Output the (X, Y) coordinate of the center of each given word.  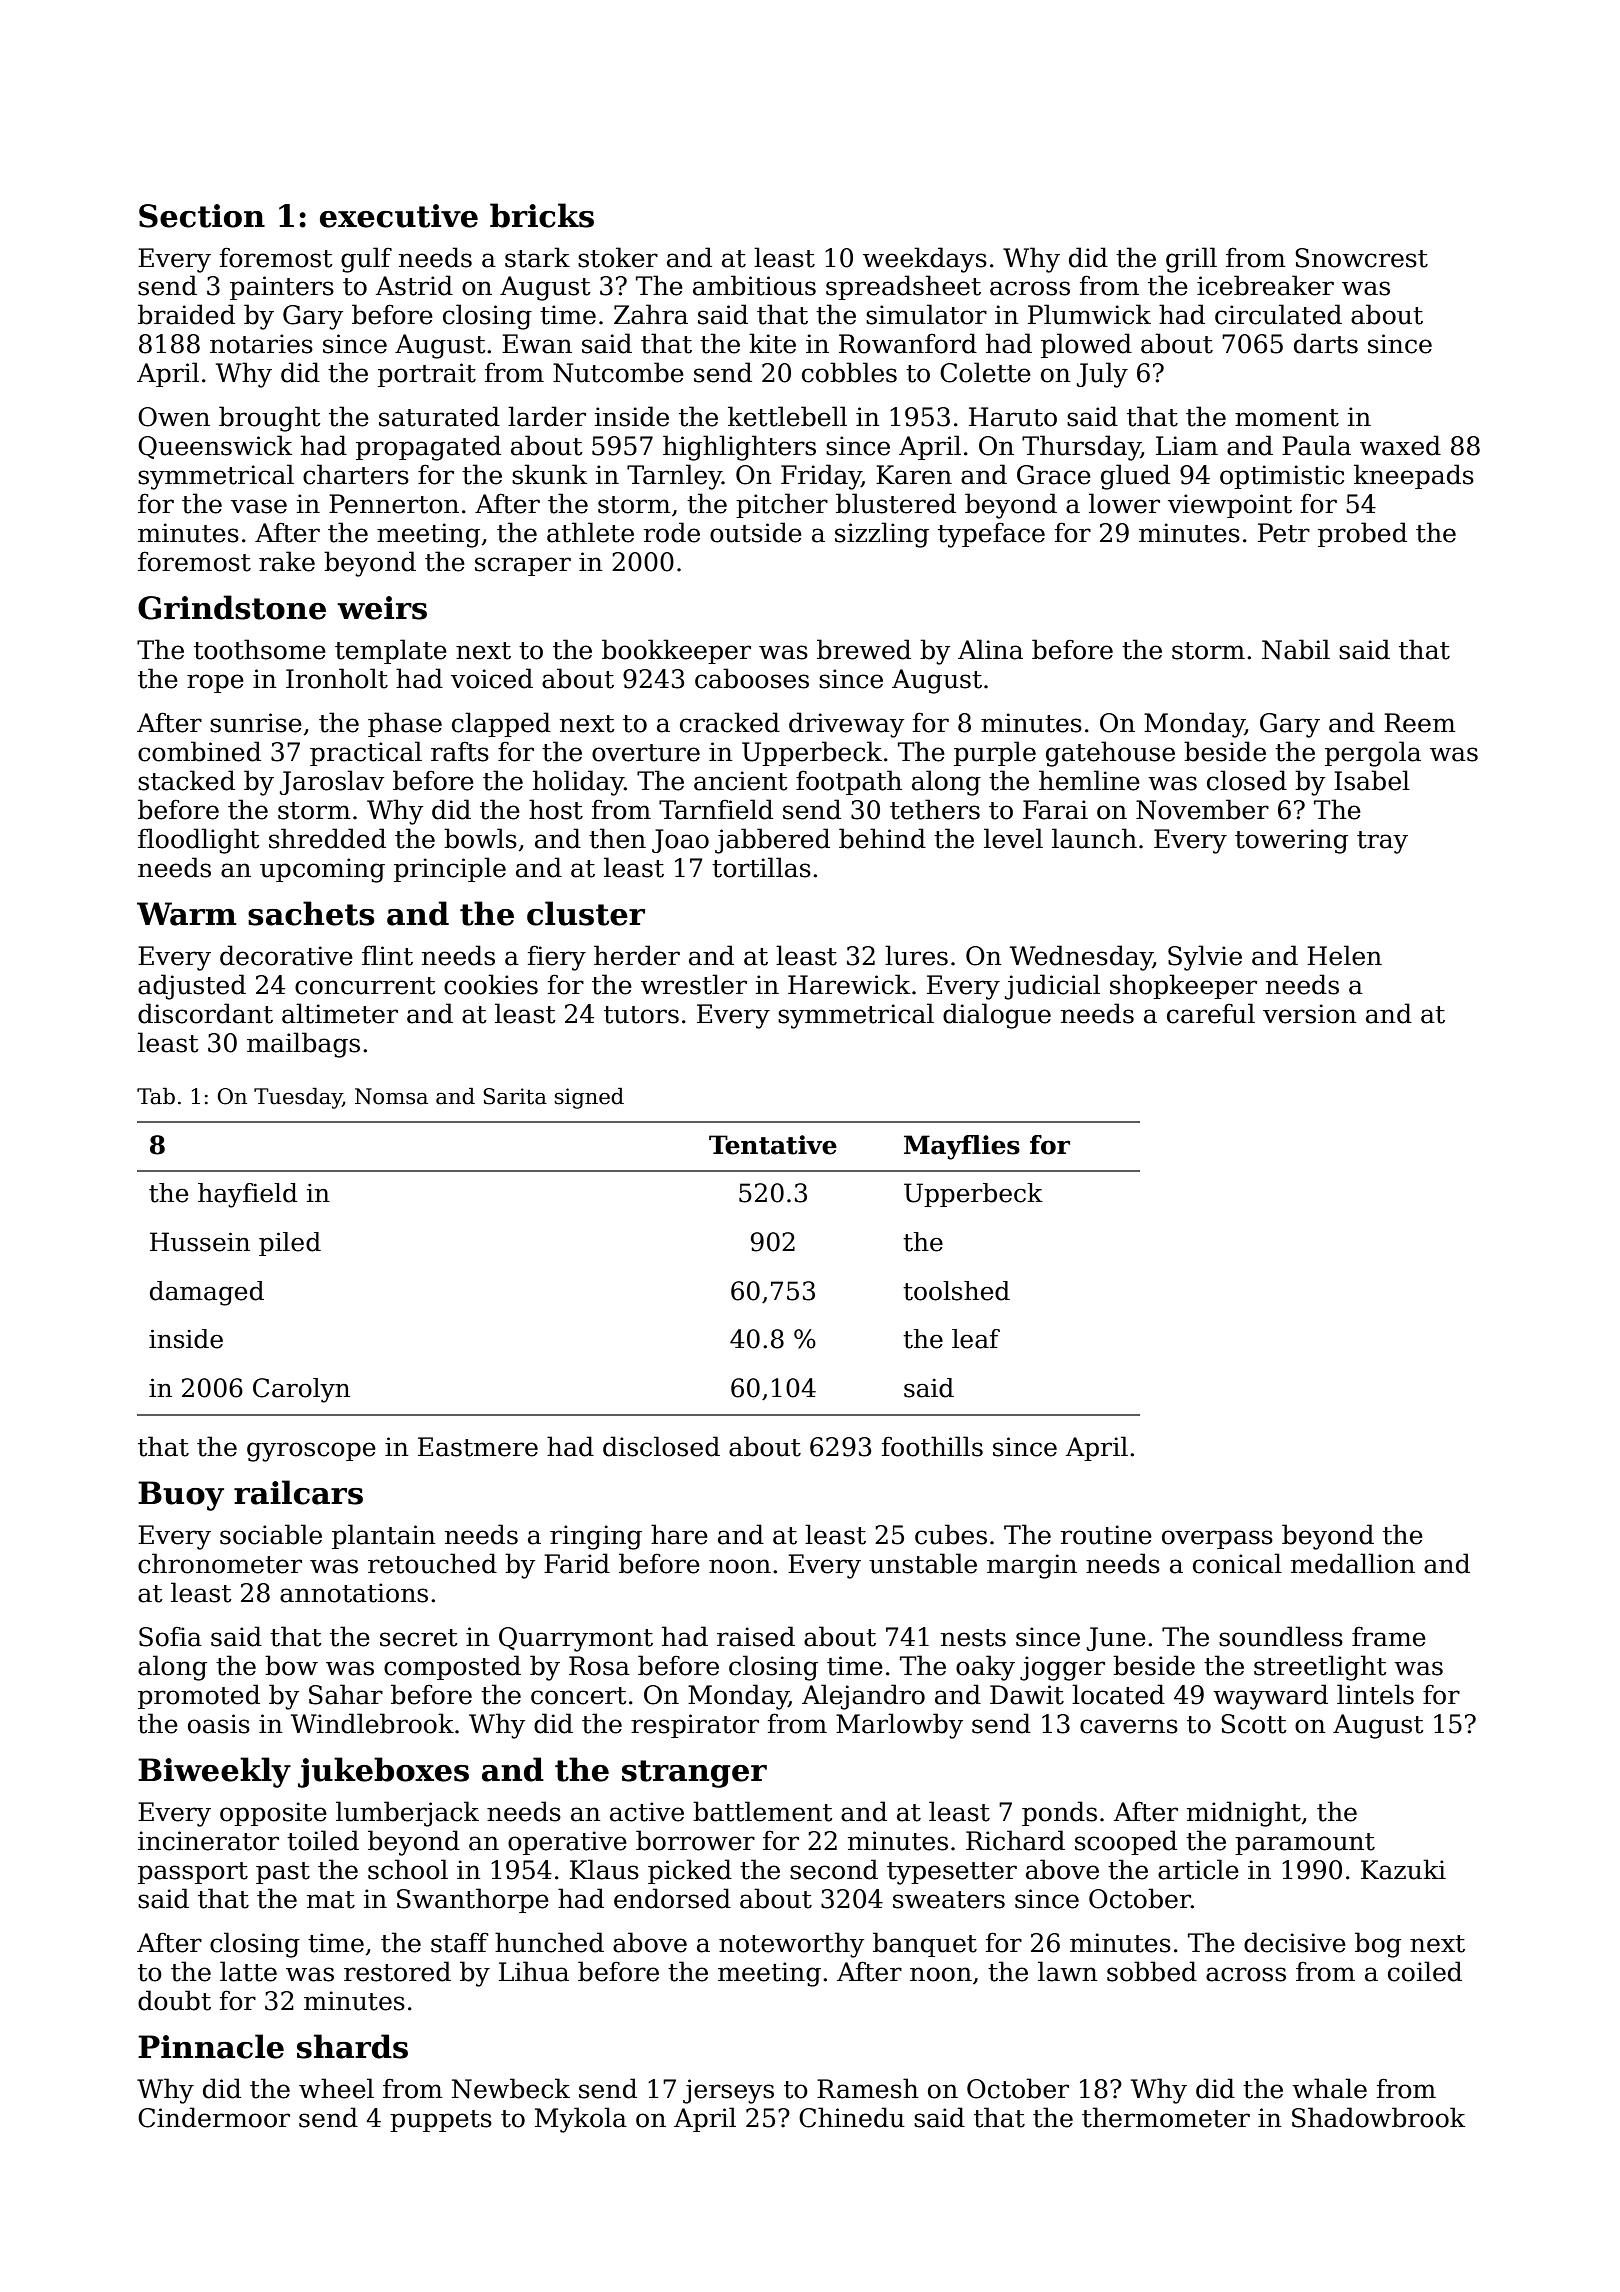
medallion (1353, 1563)
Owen (174, 417)
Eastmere (478, 1447)
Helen (1344, 955)
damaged (207, 1293)
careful (1211, 1013)
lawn (1068, 1971)
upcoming (322, 870)
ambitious (754, 285)
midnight (1244, 1814)
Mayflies (962, 1147)
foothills (932, 1446)
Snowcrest (1361, 258)
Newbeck (511, 2088)
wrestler (694, 984)
